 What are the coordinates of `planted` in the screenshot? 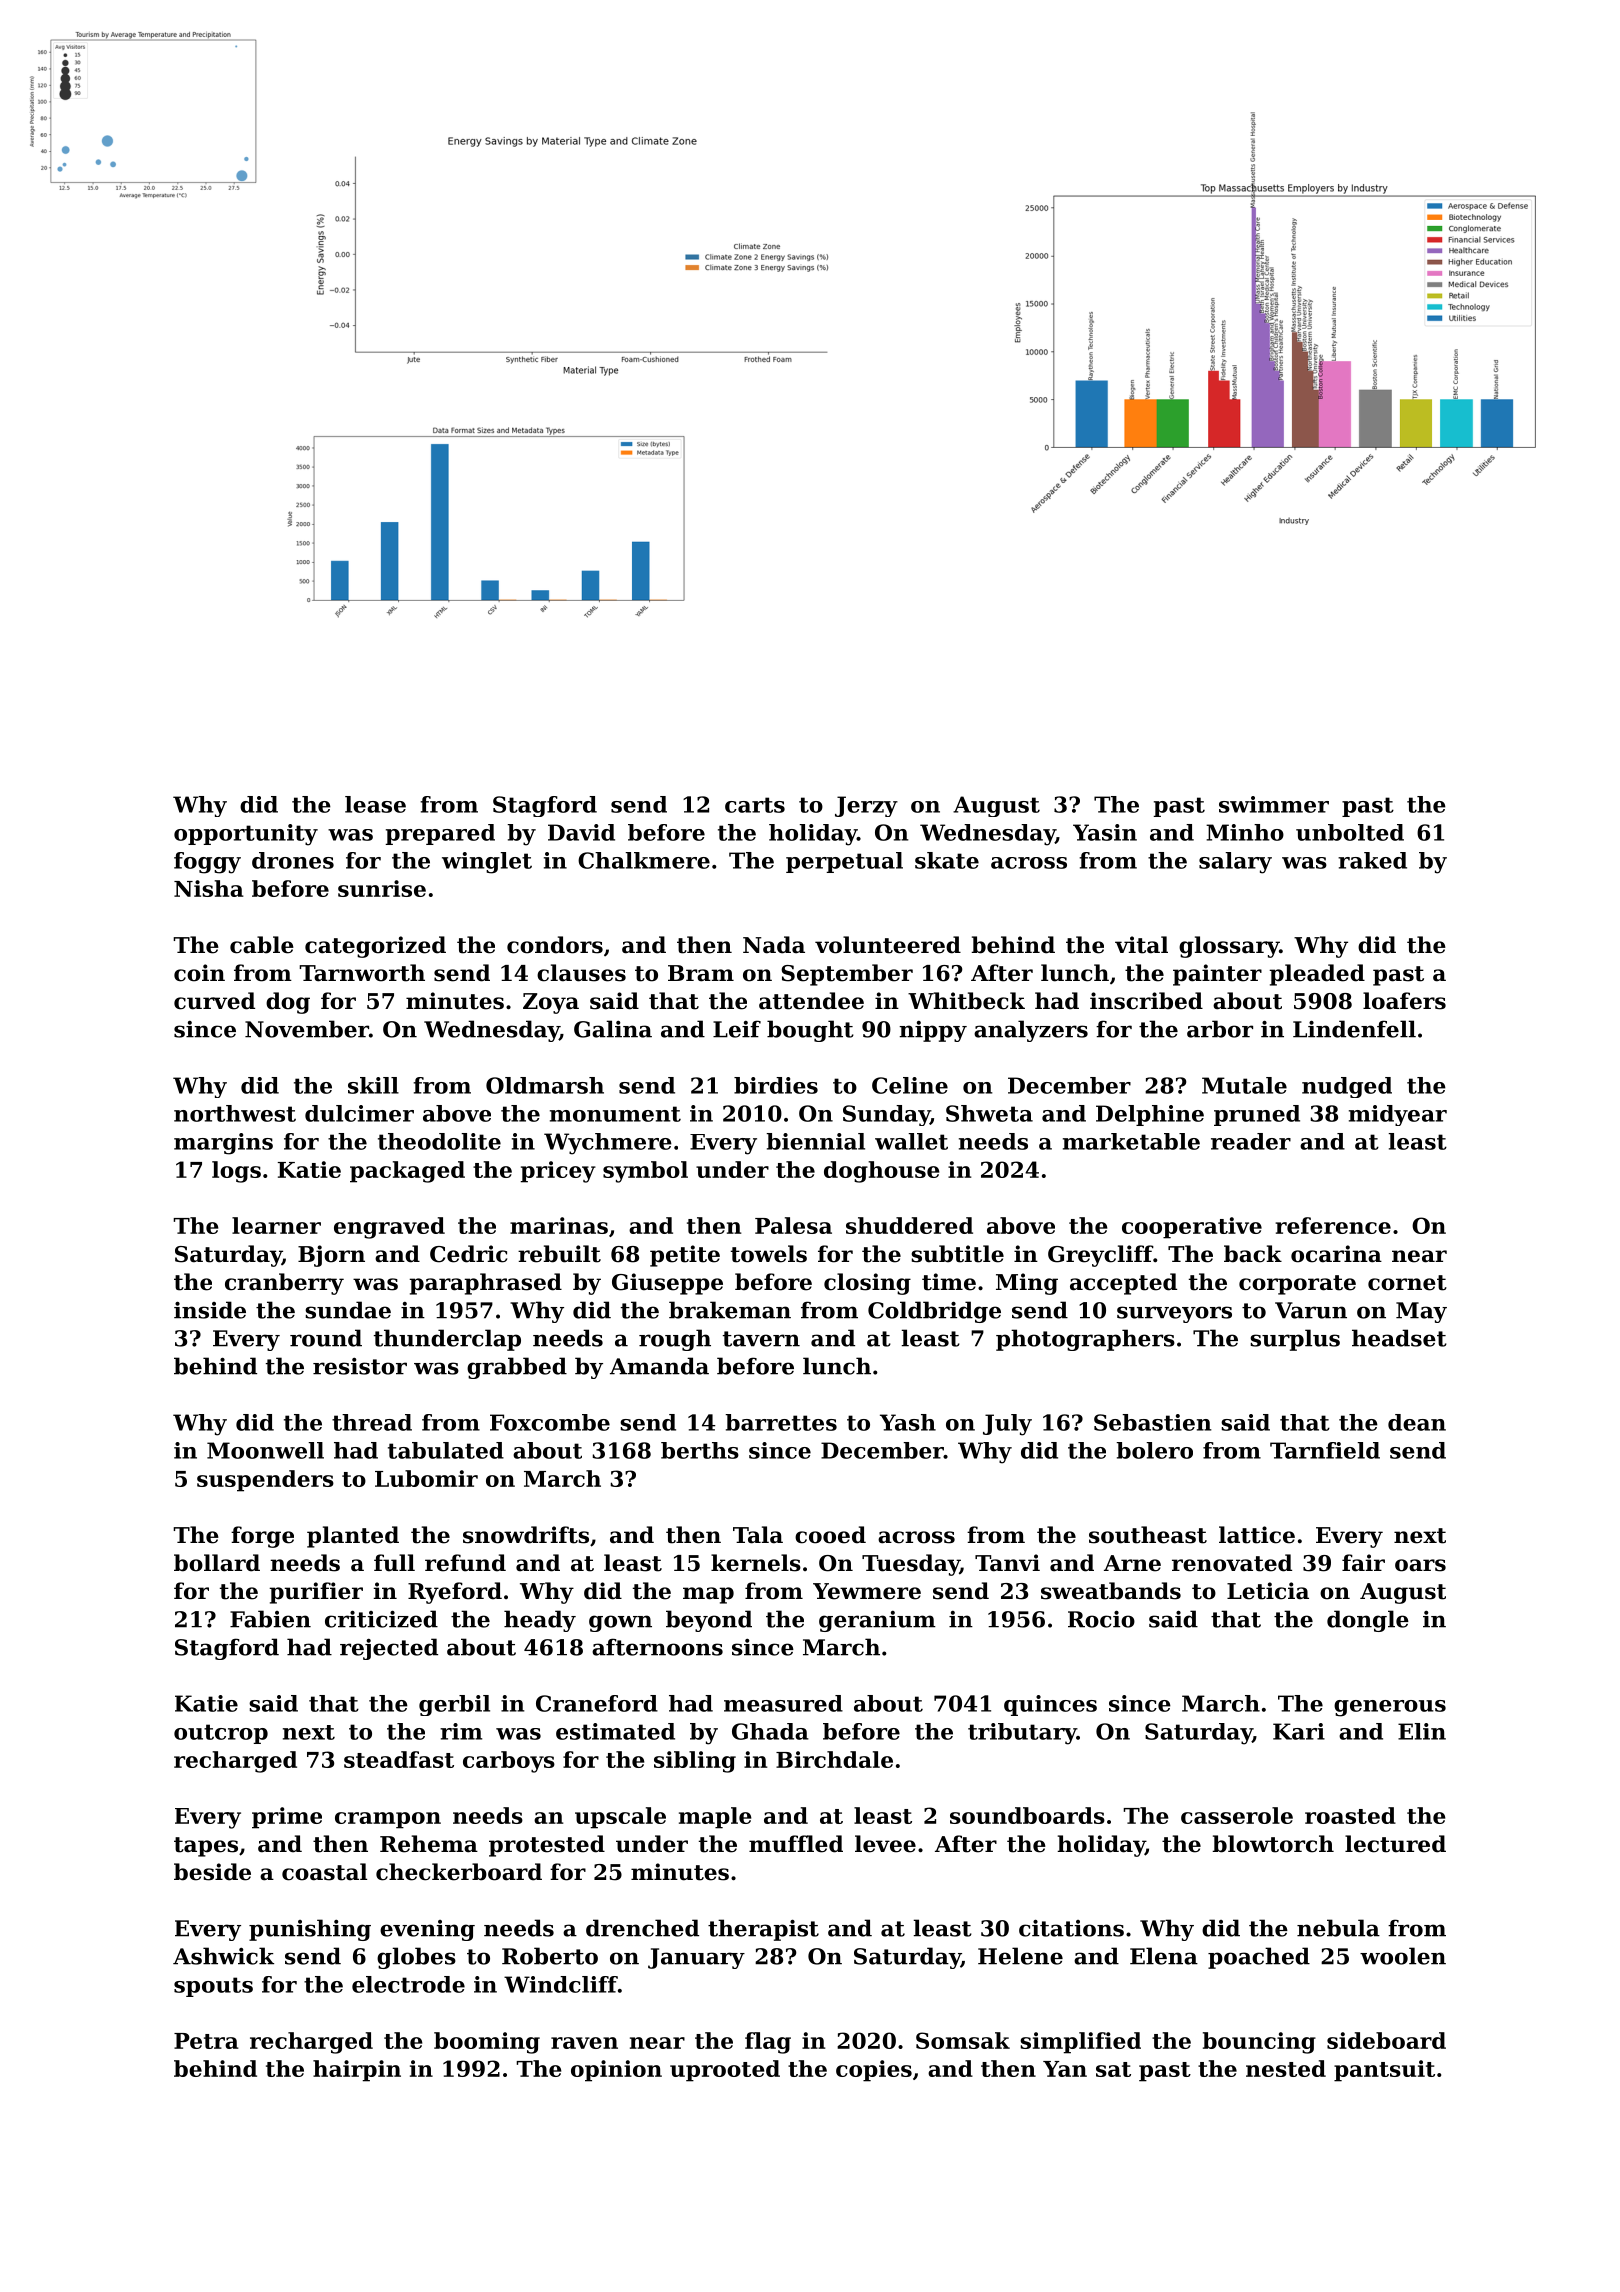 It's located at (353, 1537).
